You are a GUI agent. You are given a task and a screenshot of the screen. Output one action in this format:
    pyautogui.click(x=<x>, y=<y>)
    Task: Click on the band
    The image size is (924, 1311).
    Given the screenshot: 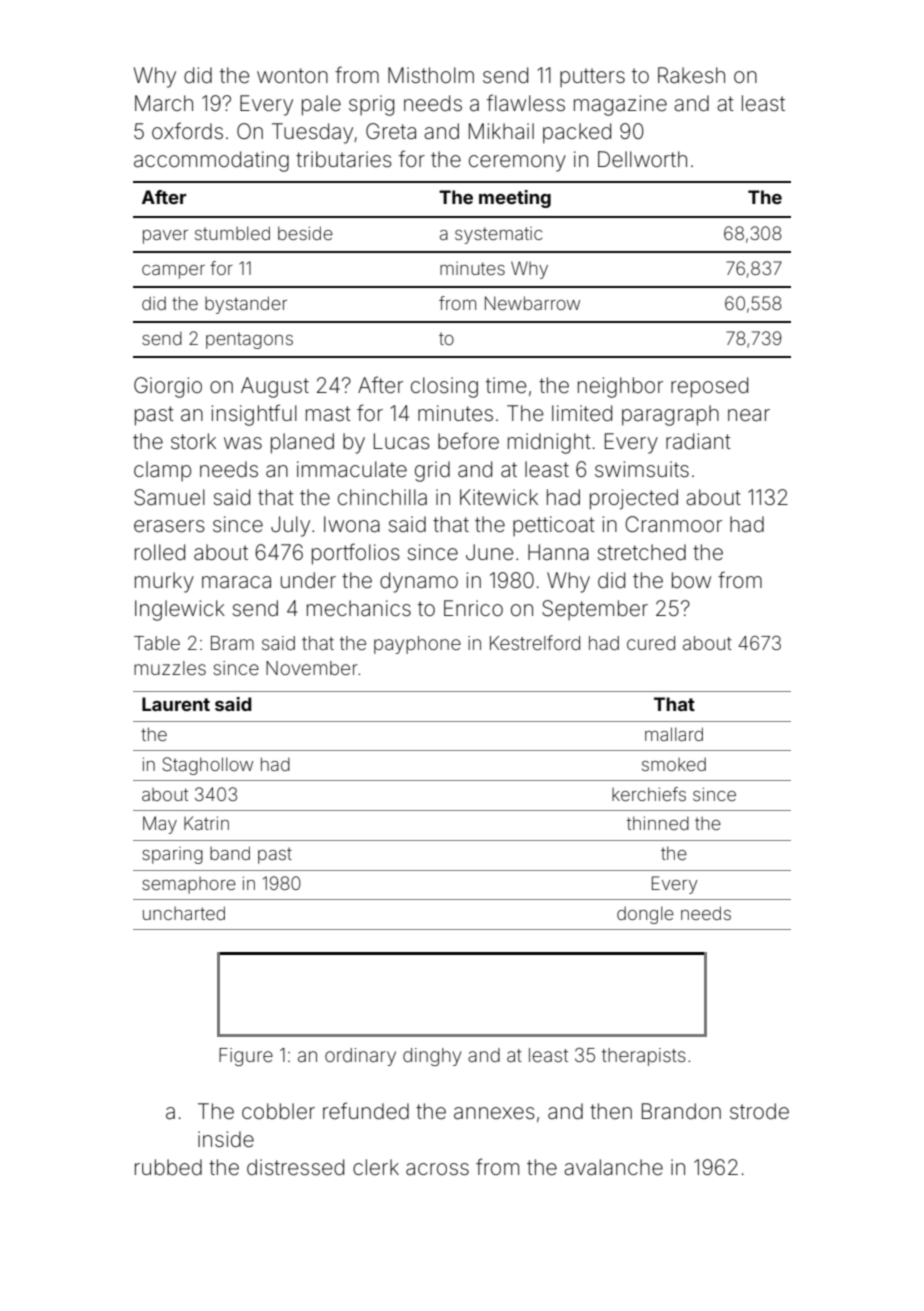 What is the action you would take?
    pyautogui.click(x=230, y=853)
